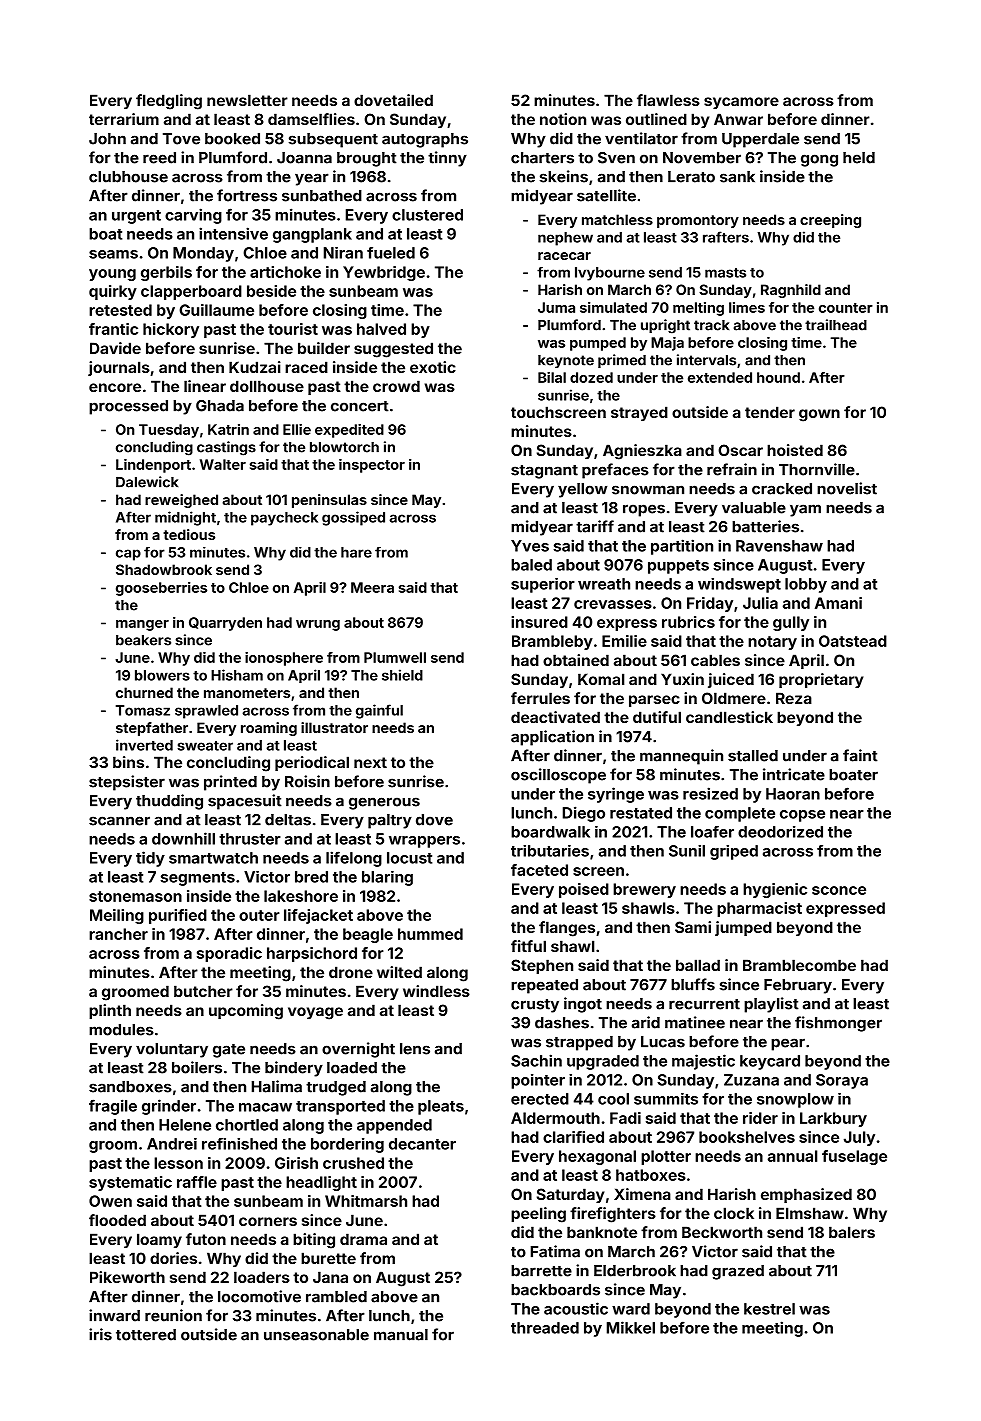 The height and width of the document is (1421, 981). Describe the element at coordinates (169, 102) in the document. I see `fledgling` at that location.
